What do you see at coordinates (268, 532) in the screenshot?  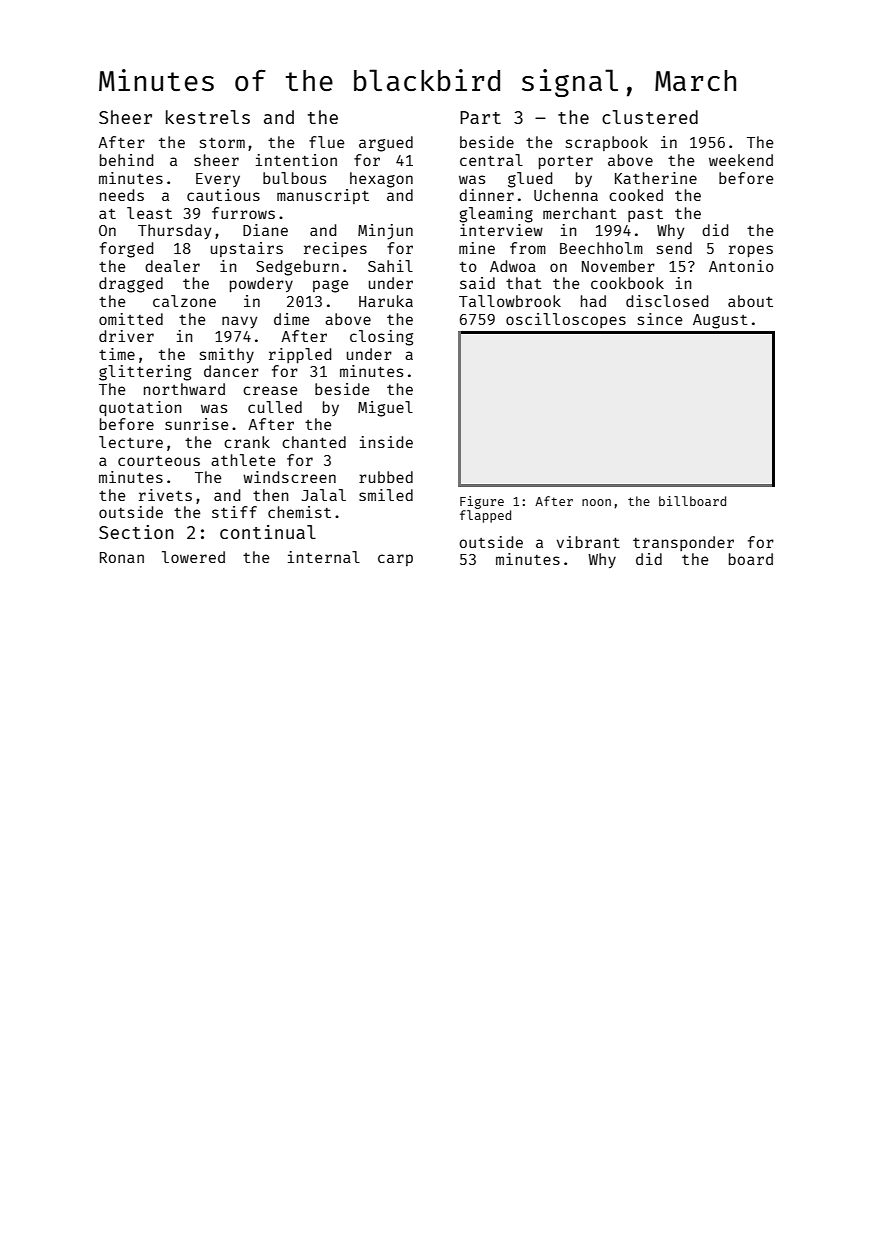 I see `continual` at bounding box center [268, 532].
